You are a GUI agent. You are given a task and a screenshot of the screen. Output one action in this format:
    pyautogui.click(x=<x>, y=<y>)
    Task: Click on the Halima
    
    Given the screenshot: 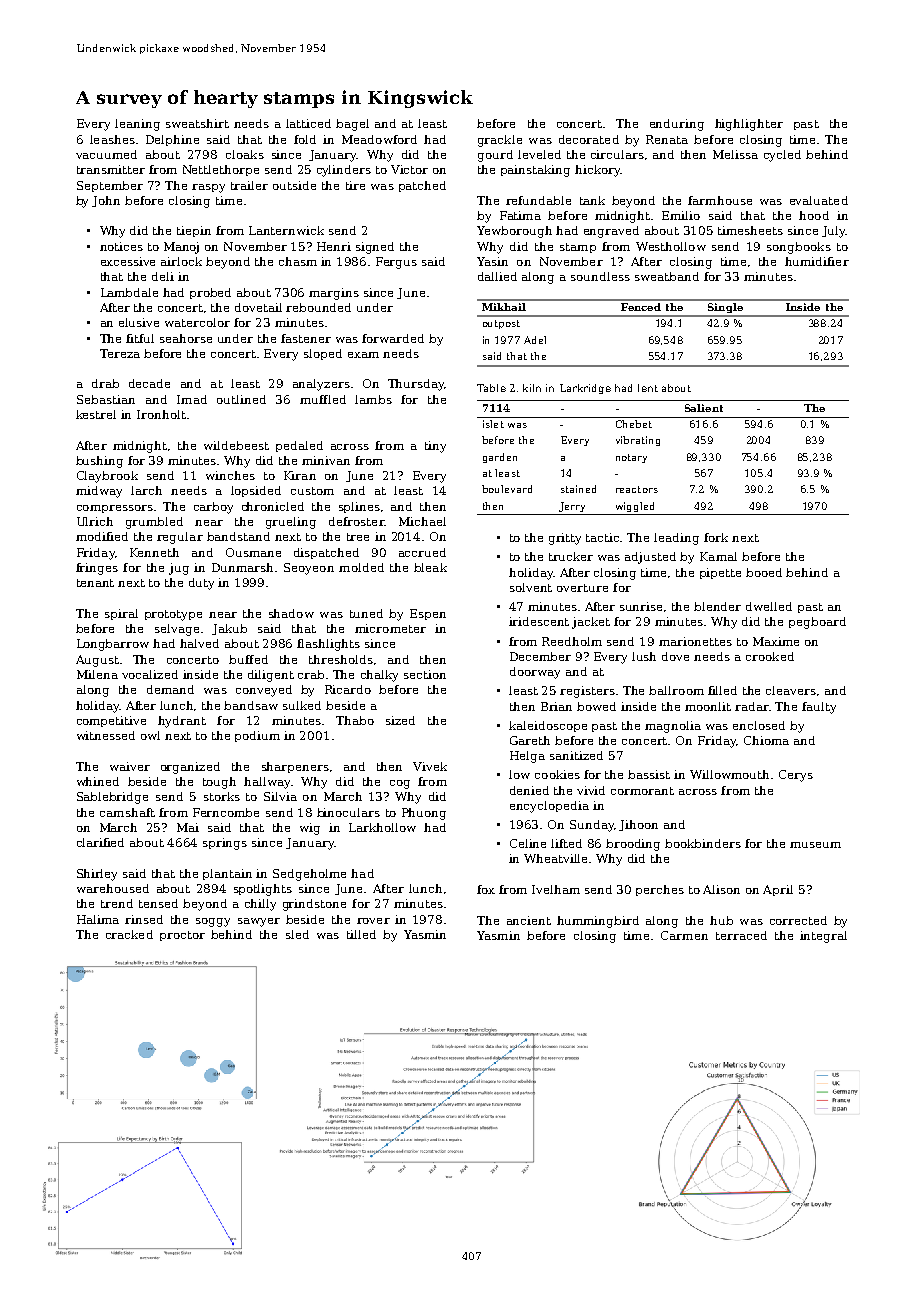 What is the action you would take?
    pyautogui.click(x=98, y=919)
